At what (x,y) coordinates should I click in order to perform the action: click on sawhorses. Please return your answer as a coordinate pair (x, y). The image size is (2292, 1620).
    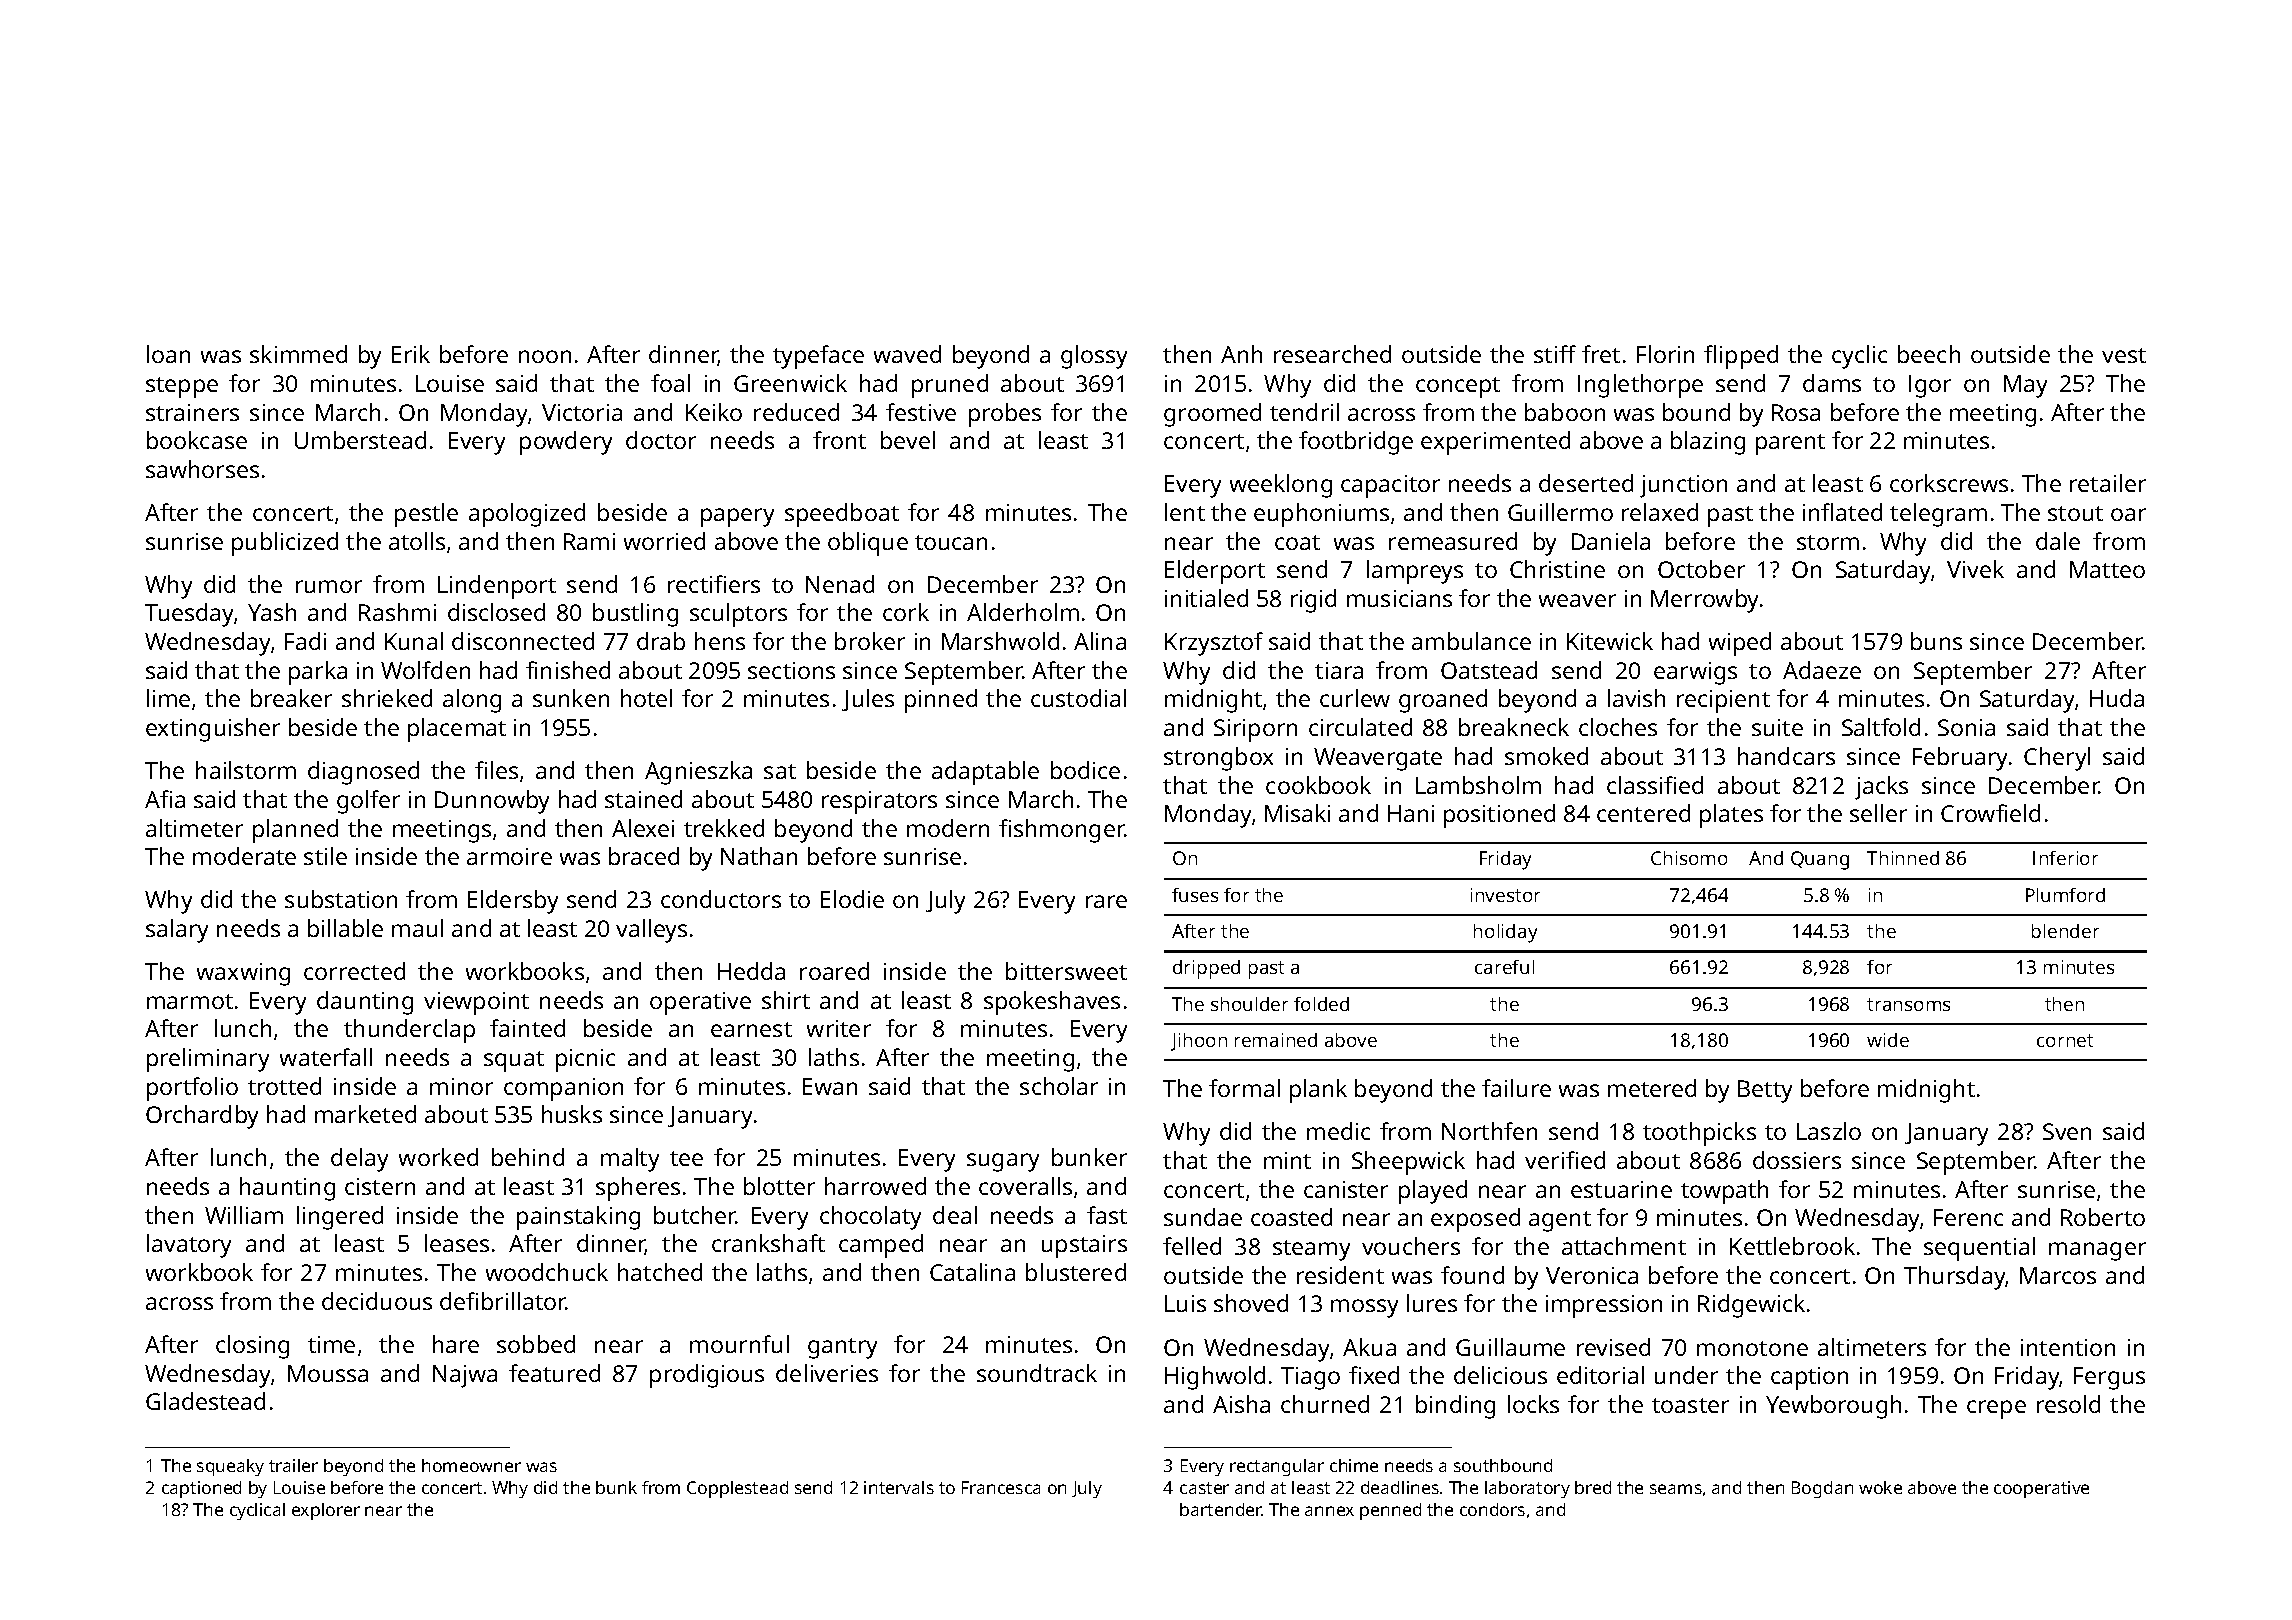
    Looking at the image, I should click on (202, 469).
